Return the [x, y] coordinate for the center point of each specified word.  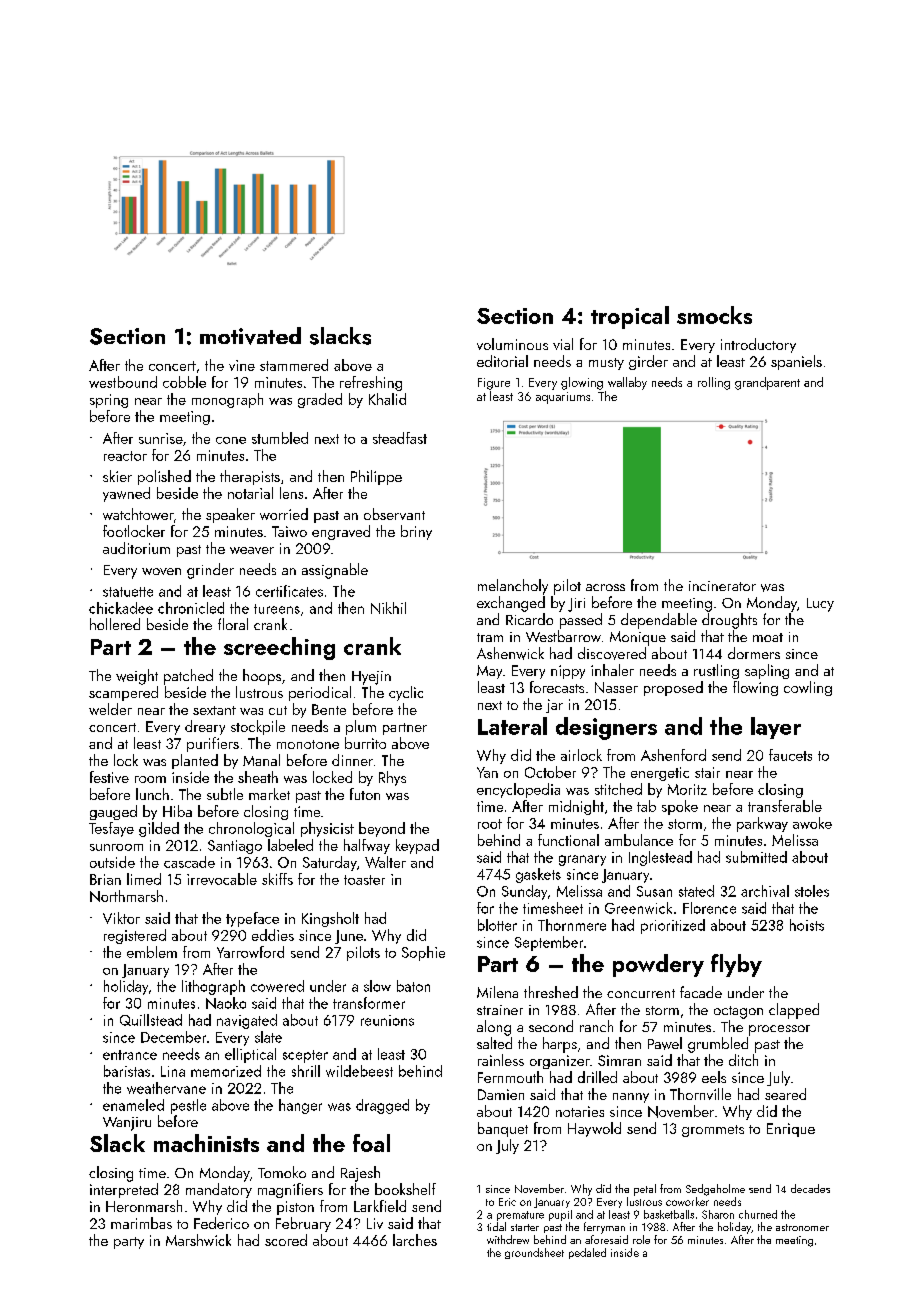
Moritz [687, 789]
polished [164, 477]
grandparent [767, 383]
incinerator [722, 586]
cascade [189, 862]
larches [415, 1240]
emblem [152, 952]
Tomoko [282, 1172]
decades [810, 1188]
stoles [812, 891]
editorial [502, 361]
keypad [417, 846]
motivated [250, 336]
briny [416, 532]
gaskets [538, 875]
